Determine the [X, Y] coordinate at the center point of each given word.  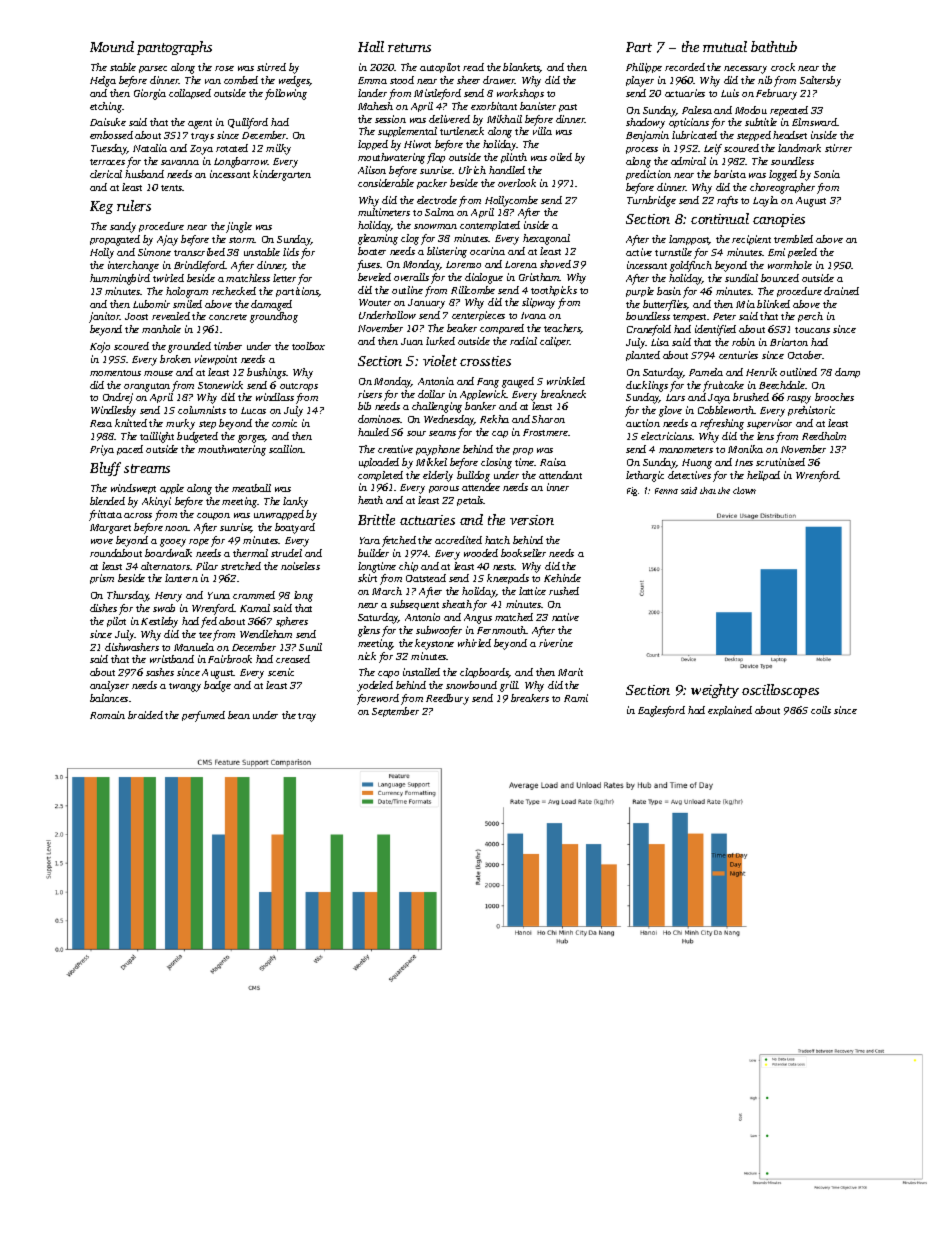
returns [409, 47]
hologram [187, 292]
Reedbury [447, 699]
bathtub [774, 46]
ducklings [647, 386]
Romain [107, 715]
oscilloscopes [780, 691]
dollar [431, 394]
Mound [112, 46]
